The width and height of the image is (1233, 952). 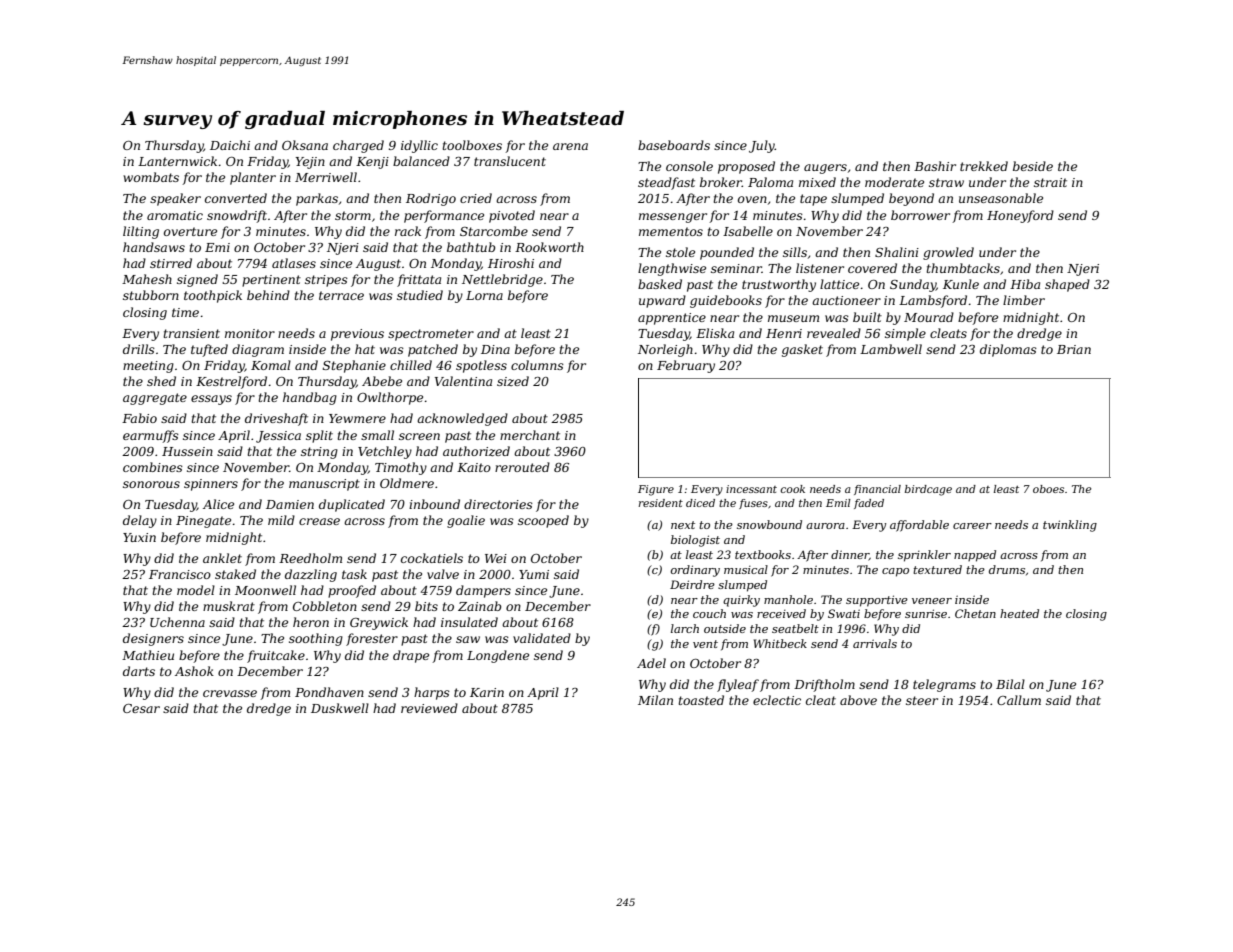 What do you see at coordinates (139, 671) in the image?
I see `darts` at bounding box center [139, 671].
